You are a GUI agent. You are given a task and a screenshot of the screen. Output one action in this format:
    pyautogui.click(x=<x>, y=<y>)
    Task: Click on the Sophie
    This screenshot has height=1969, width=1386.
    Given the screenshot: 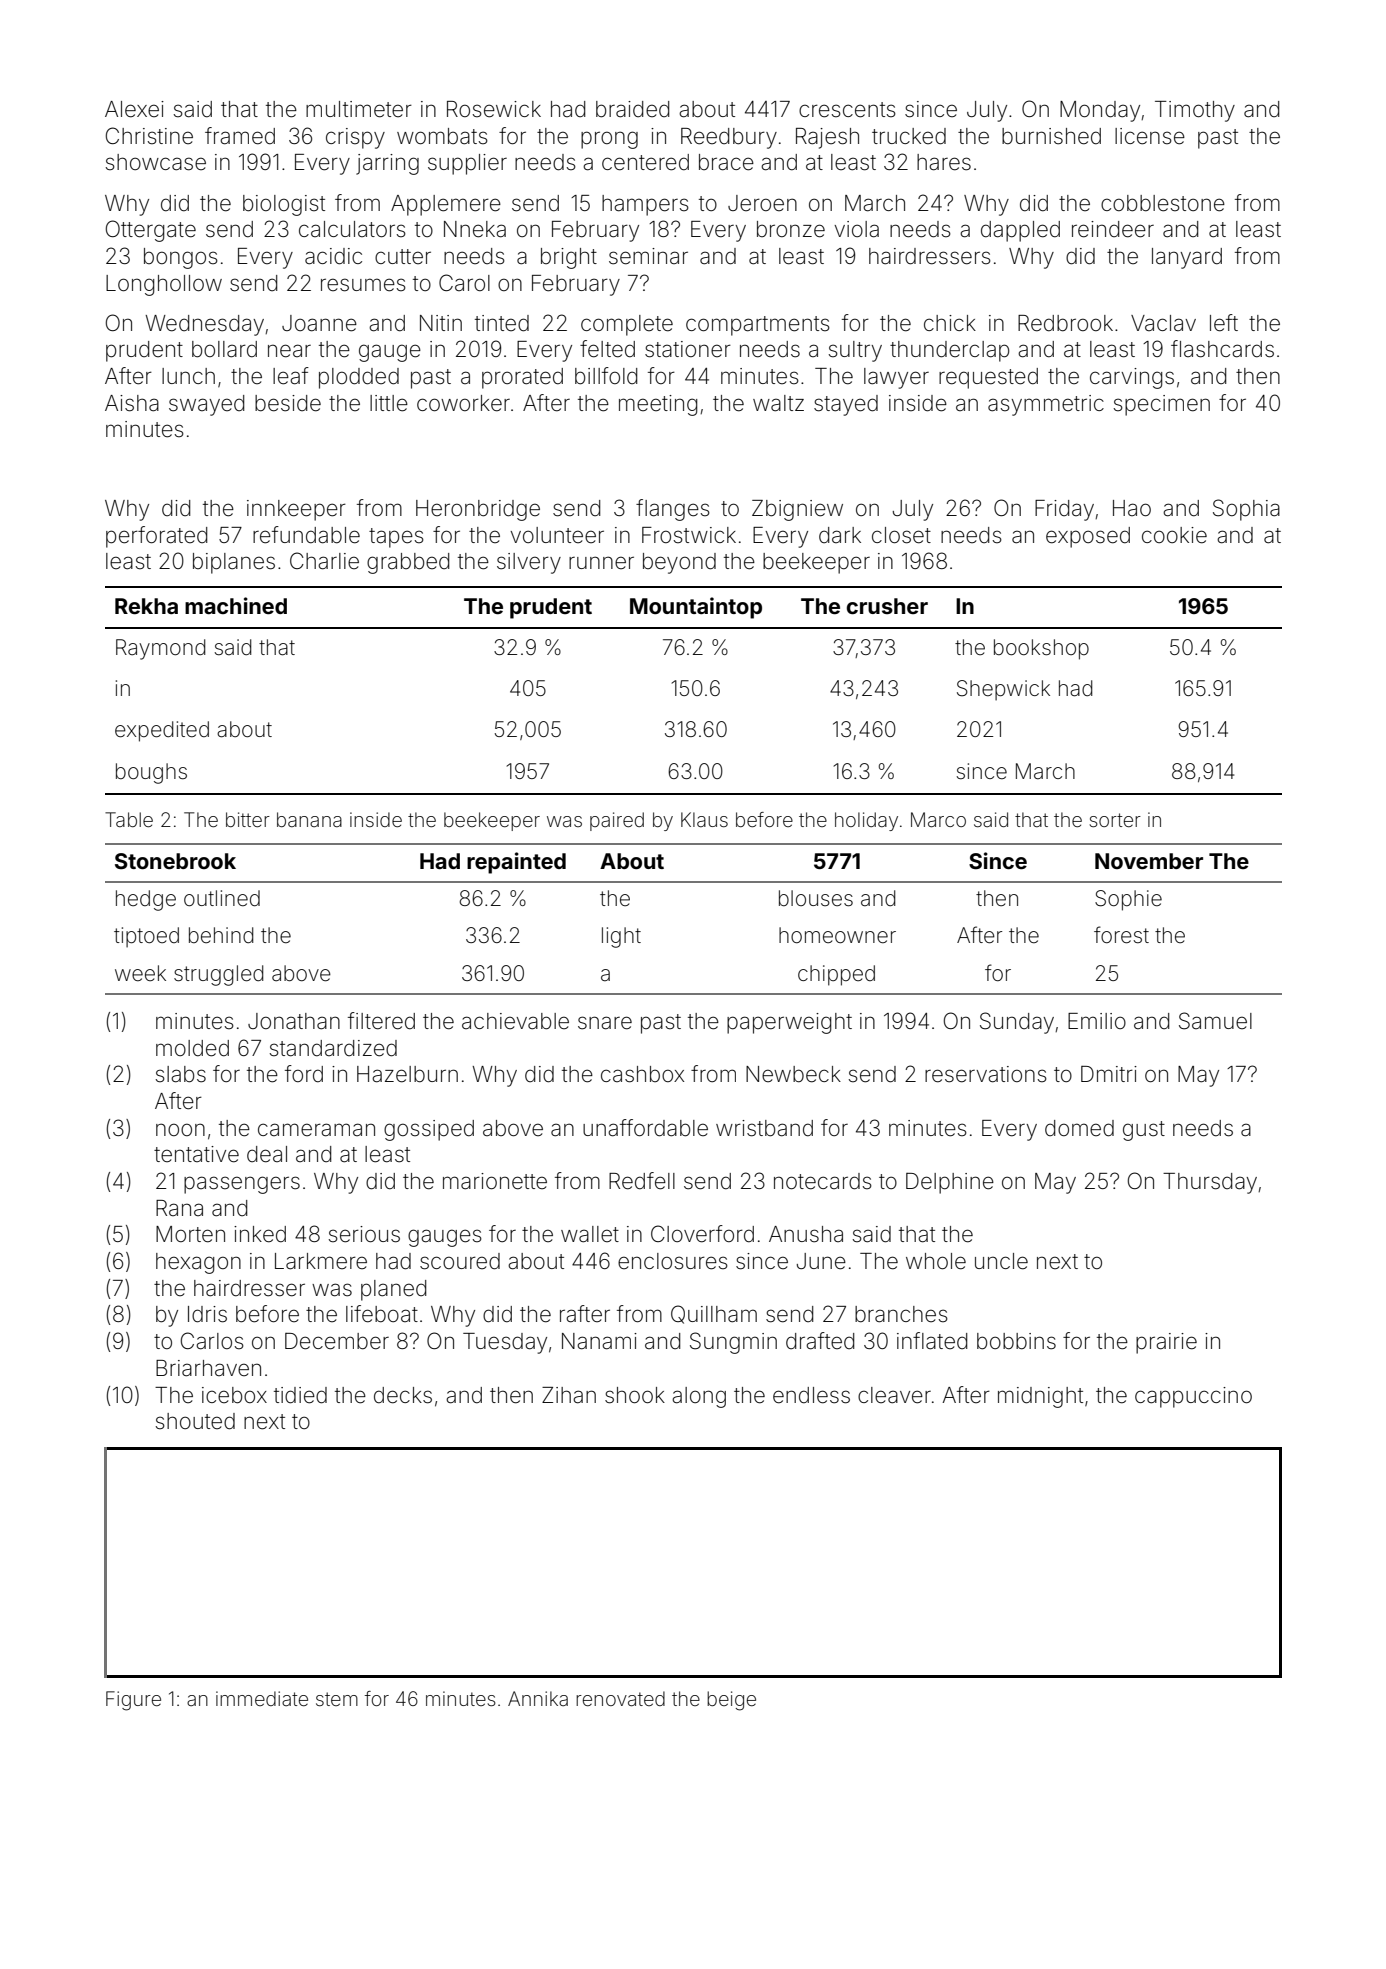 What is the action you would take?
    pyautogui.click(x=1128, y=900)
